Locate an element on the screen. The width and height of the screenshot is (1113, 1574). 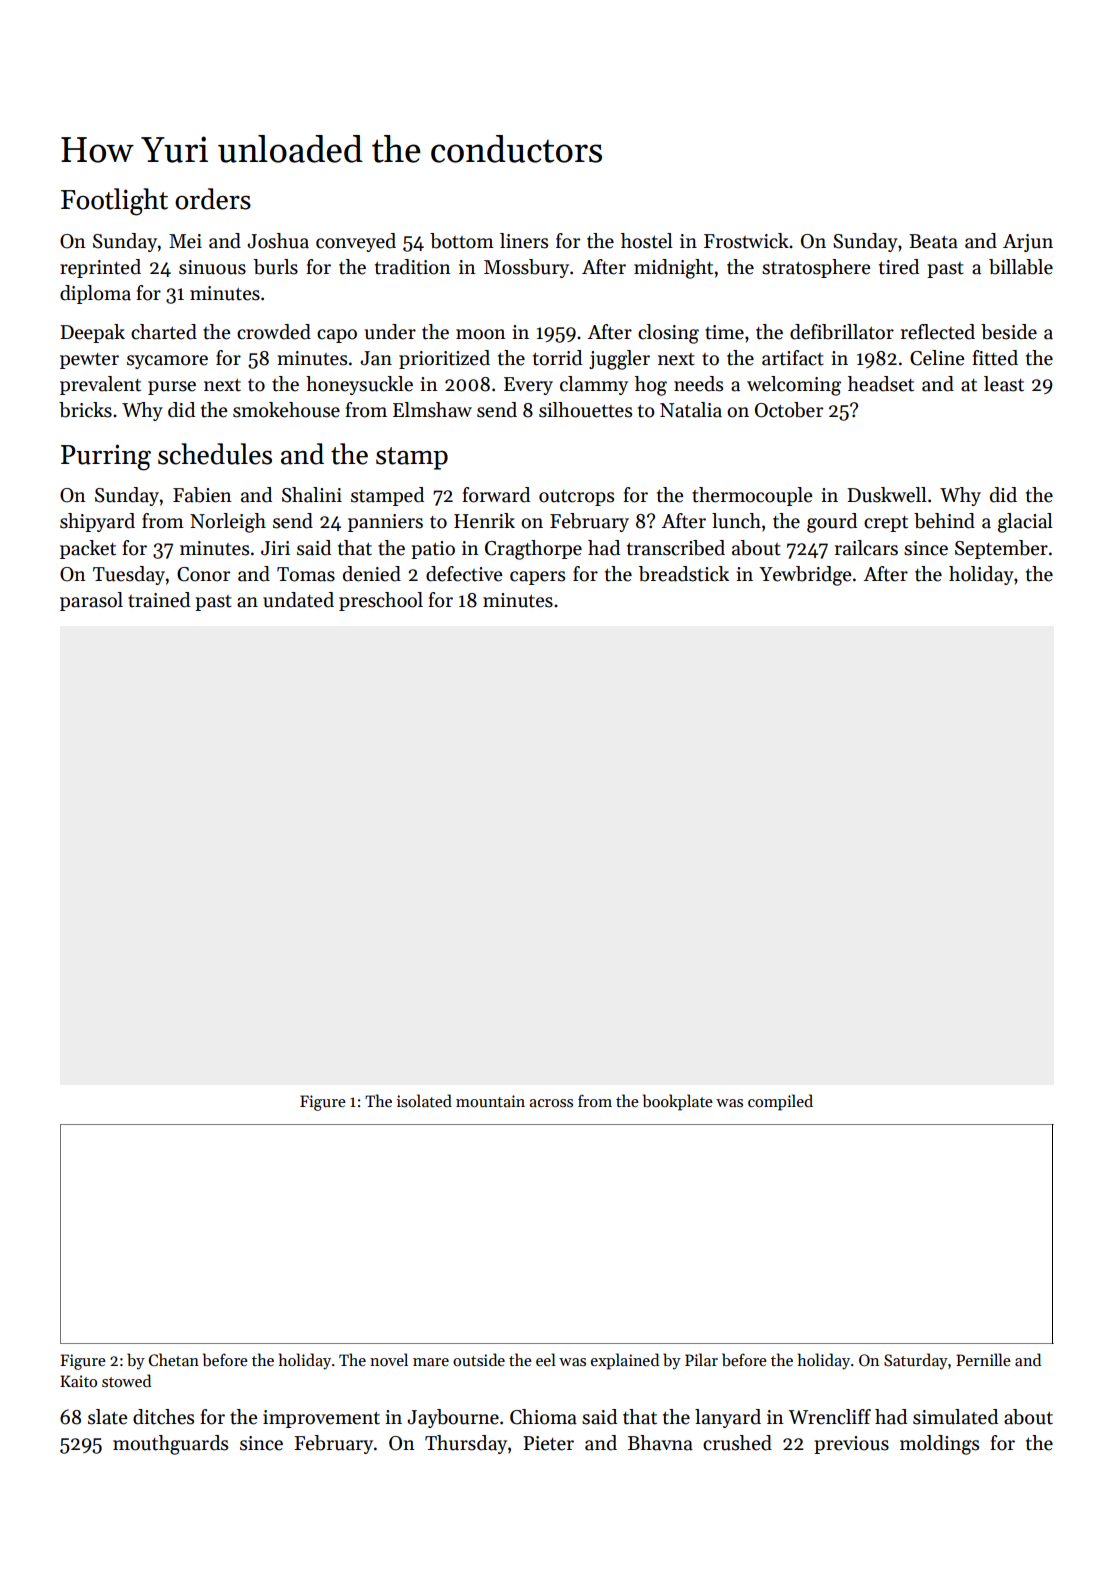
Beata is located at coordinates (933, 241).
